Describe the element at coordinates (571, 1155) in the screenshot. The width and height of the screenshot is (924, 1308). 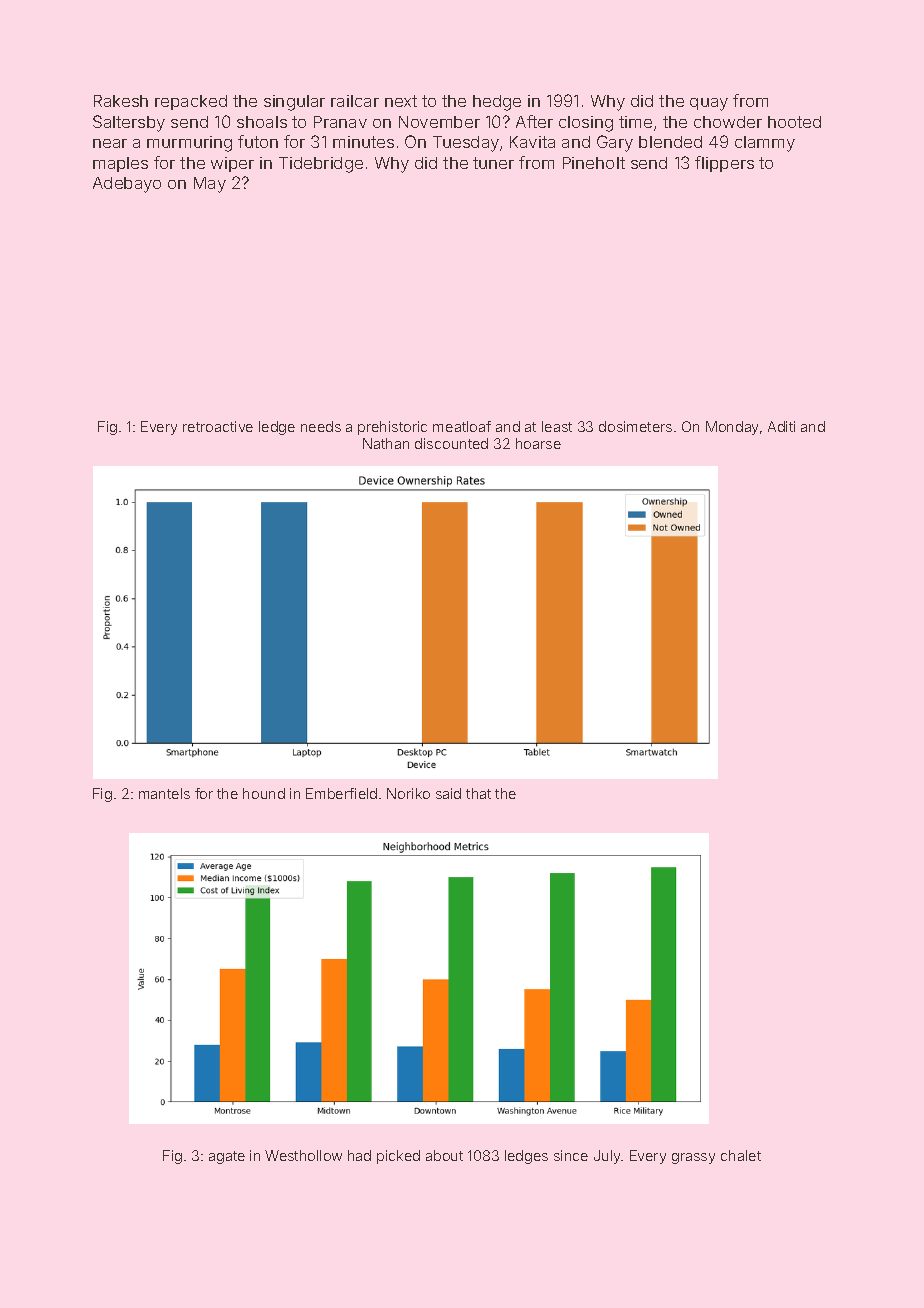
I see `since` at that location.
